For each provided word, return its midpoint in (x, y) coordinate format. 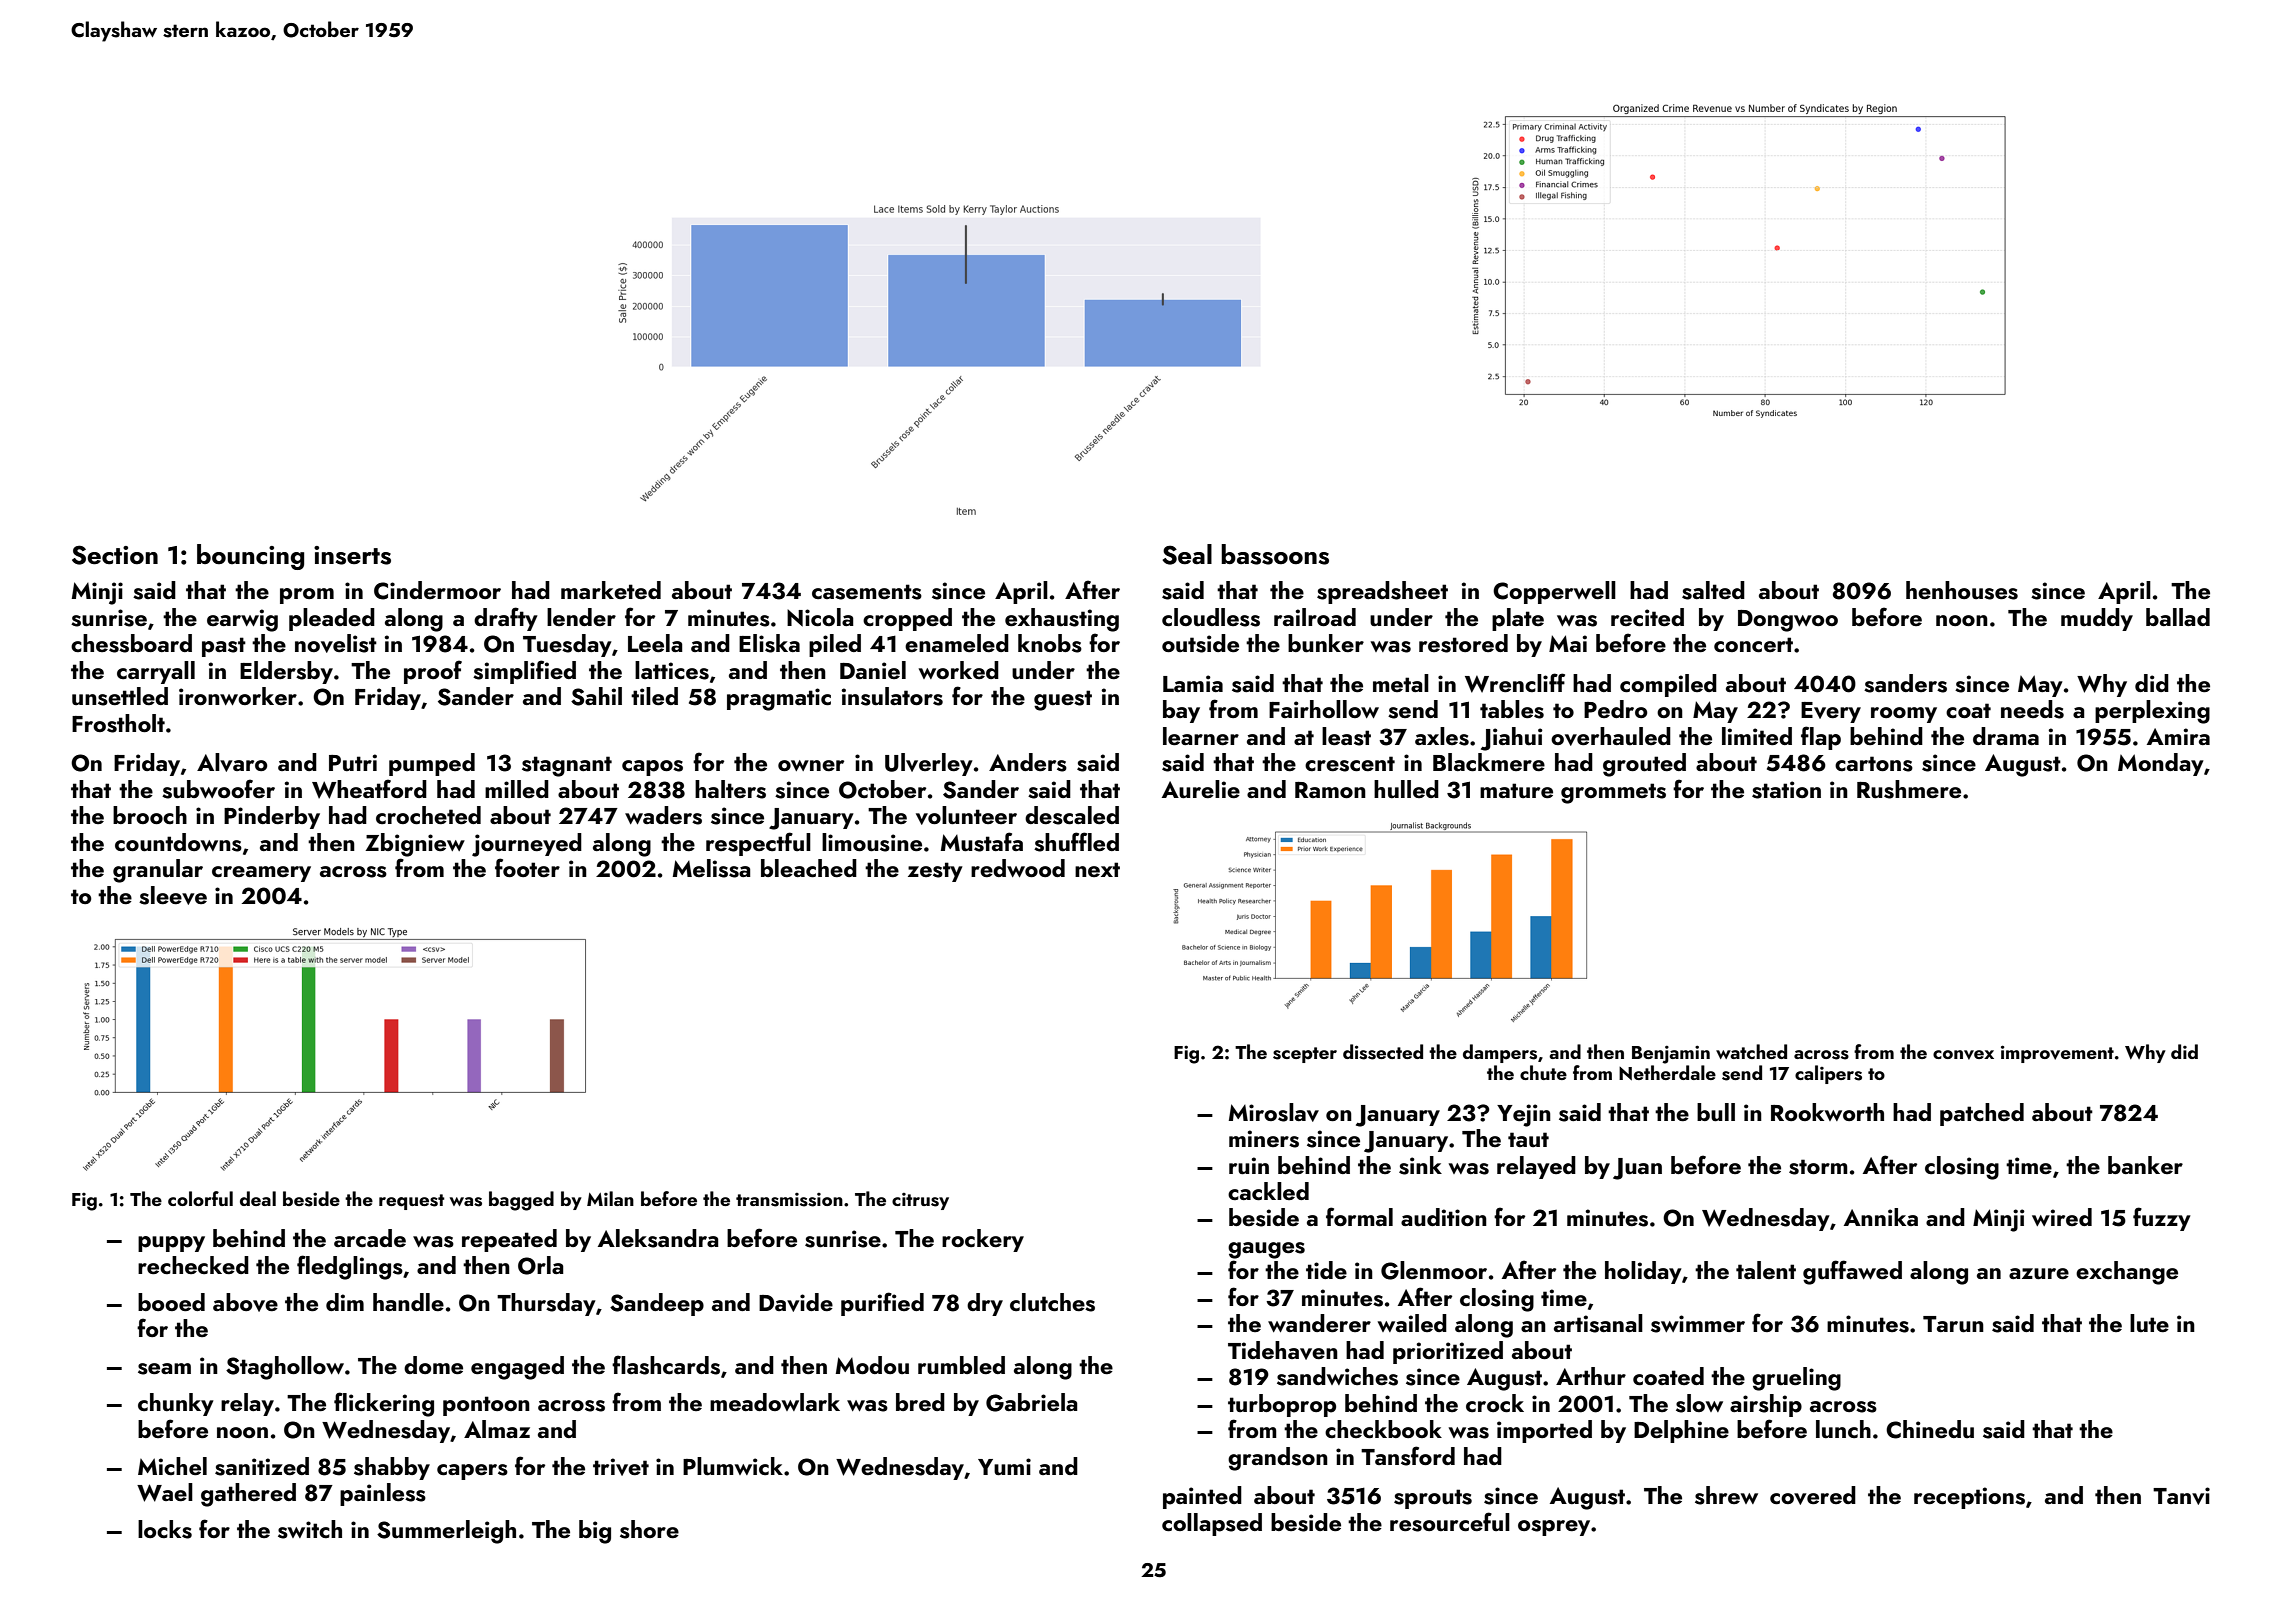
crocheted (428, 815)
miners (1264, 1139)
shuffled (1076, 842)
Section (115, 555)
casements (867, 592)
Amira (2178, 736)
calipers (1828, 1074)
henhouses (1962, 590)
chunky (176, 1404)
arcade (370, 1238)
